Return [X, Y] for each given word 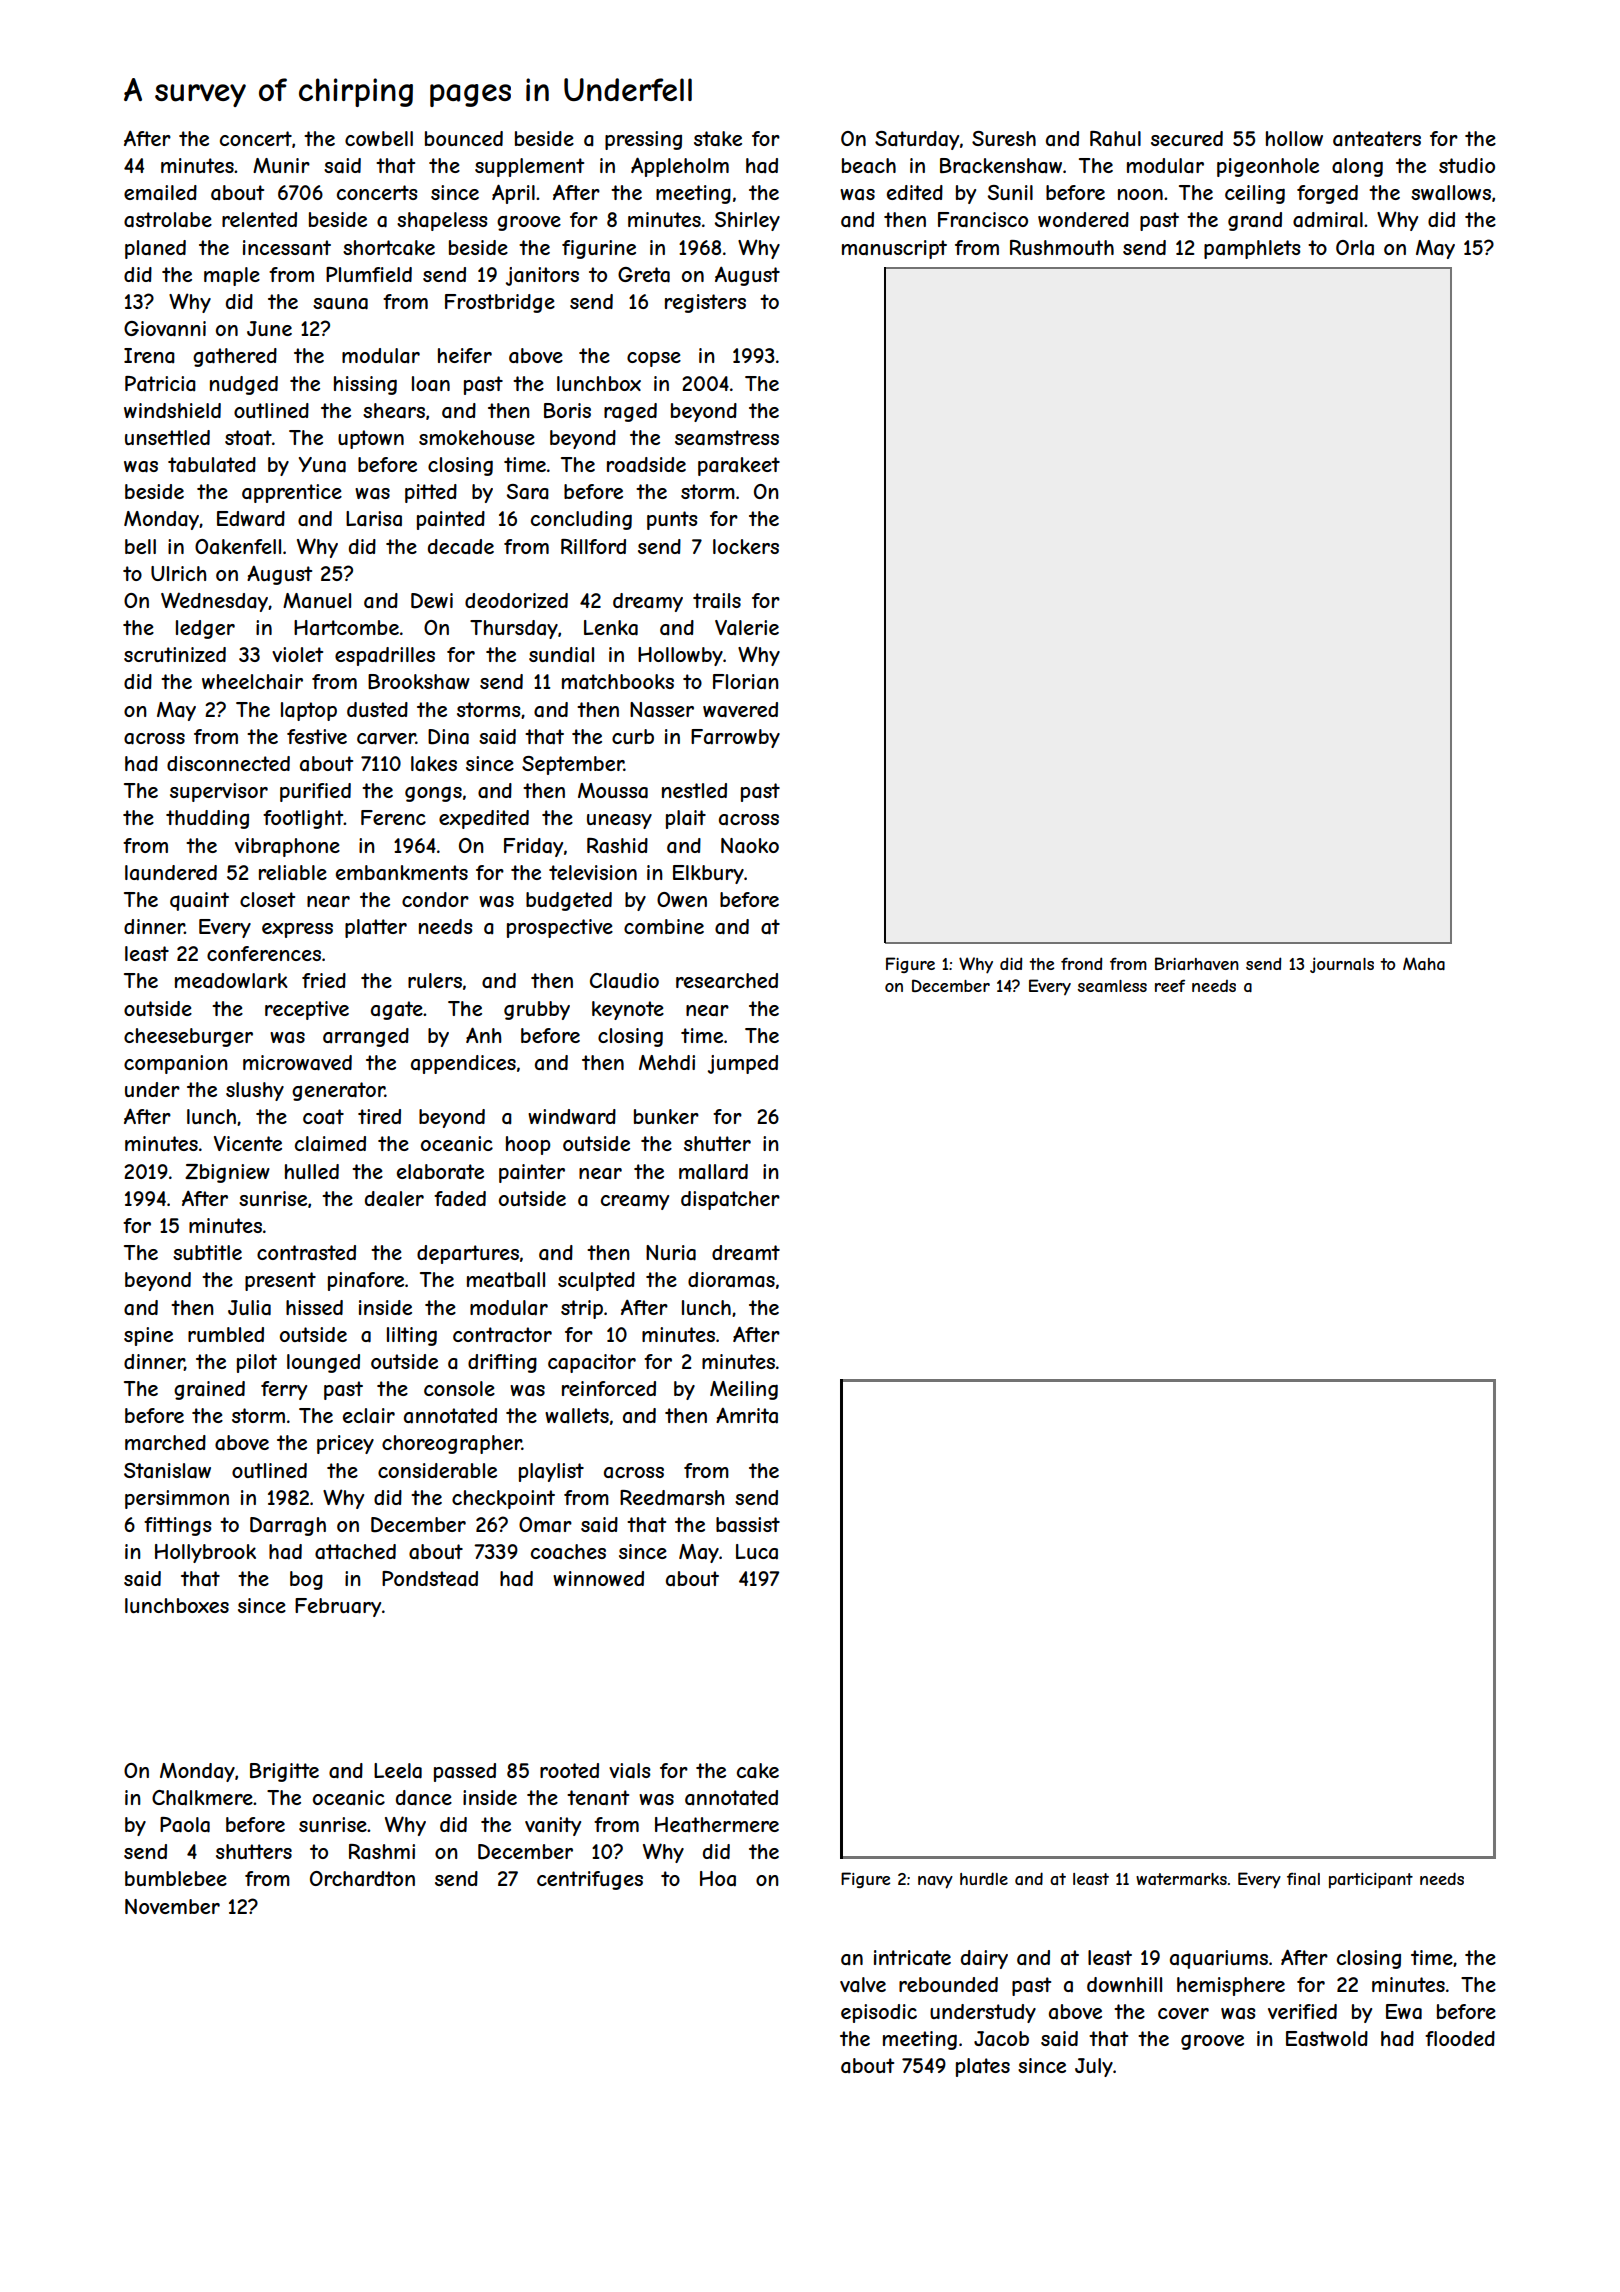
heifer [465, 355]
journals [1342, 965]
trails [717, 601]
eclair [369, 1416]
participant [1371, 1881]
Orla [1355, 248]
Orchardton [362, 1879]
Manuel [317, 601]
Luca [757, 1552]
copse [654, 359]
